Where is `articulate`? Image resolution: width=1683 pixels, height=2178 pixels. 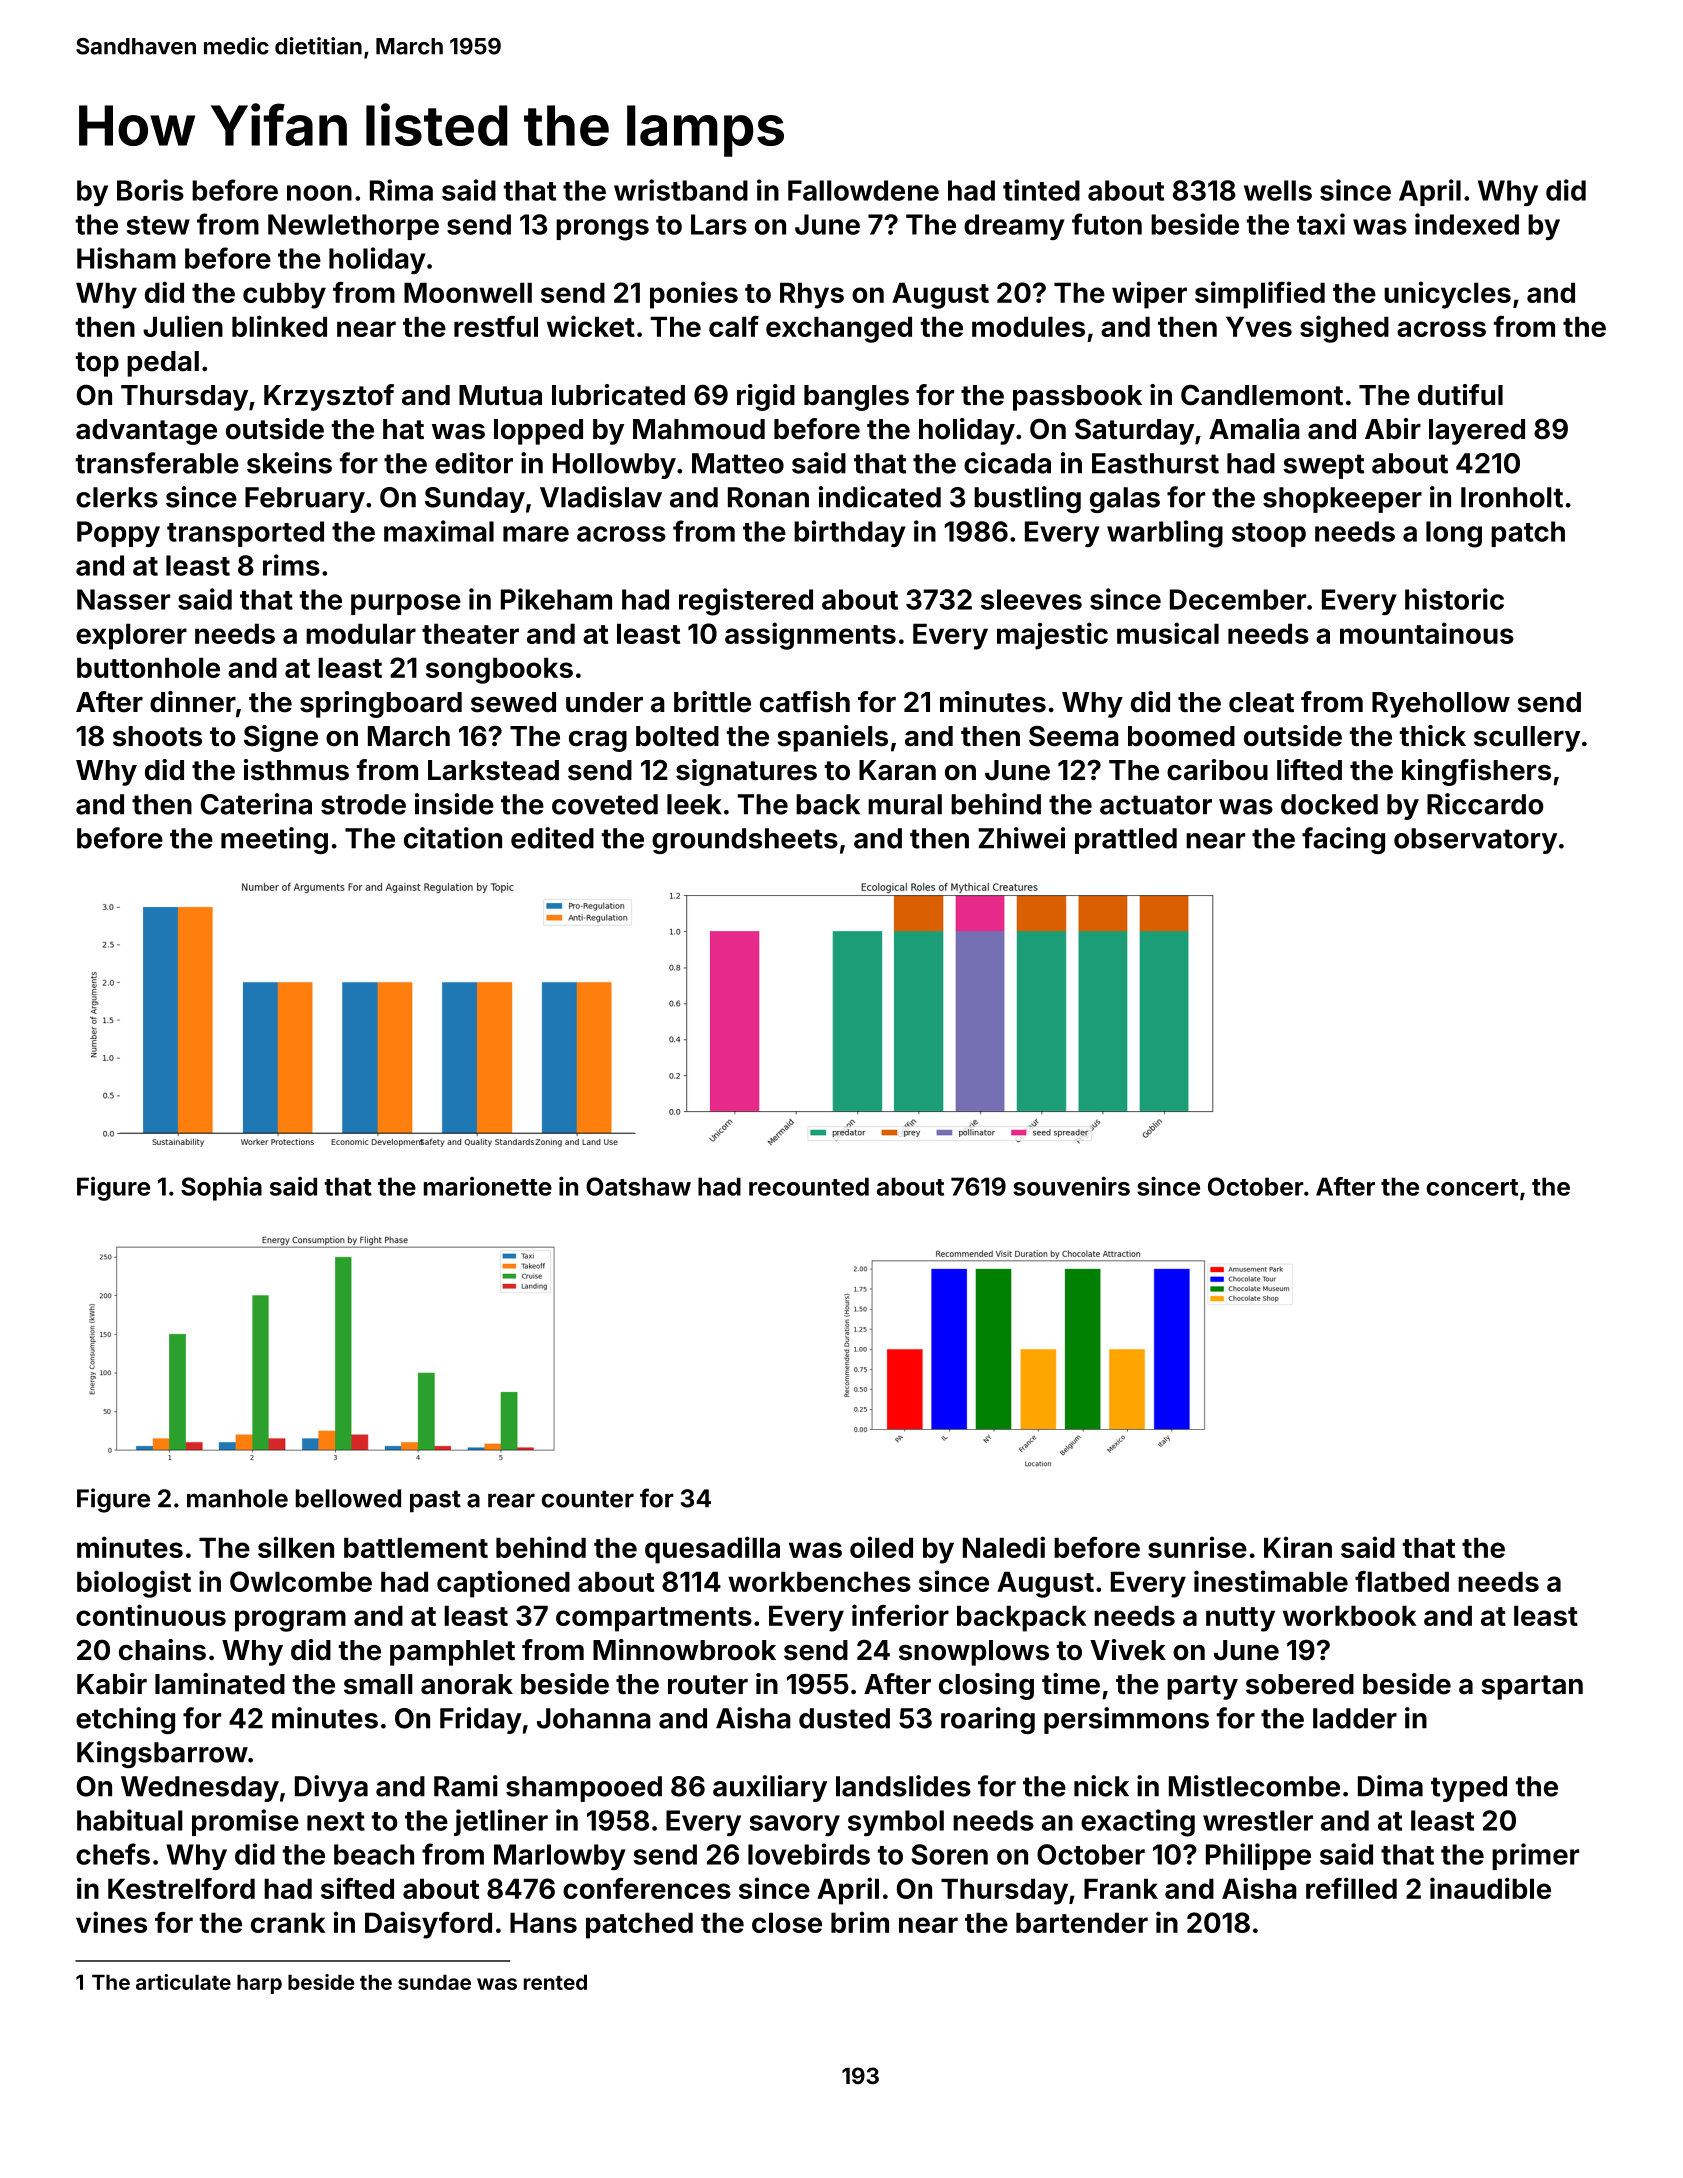 articulate is located at coordinates (183, 1982).
